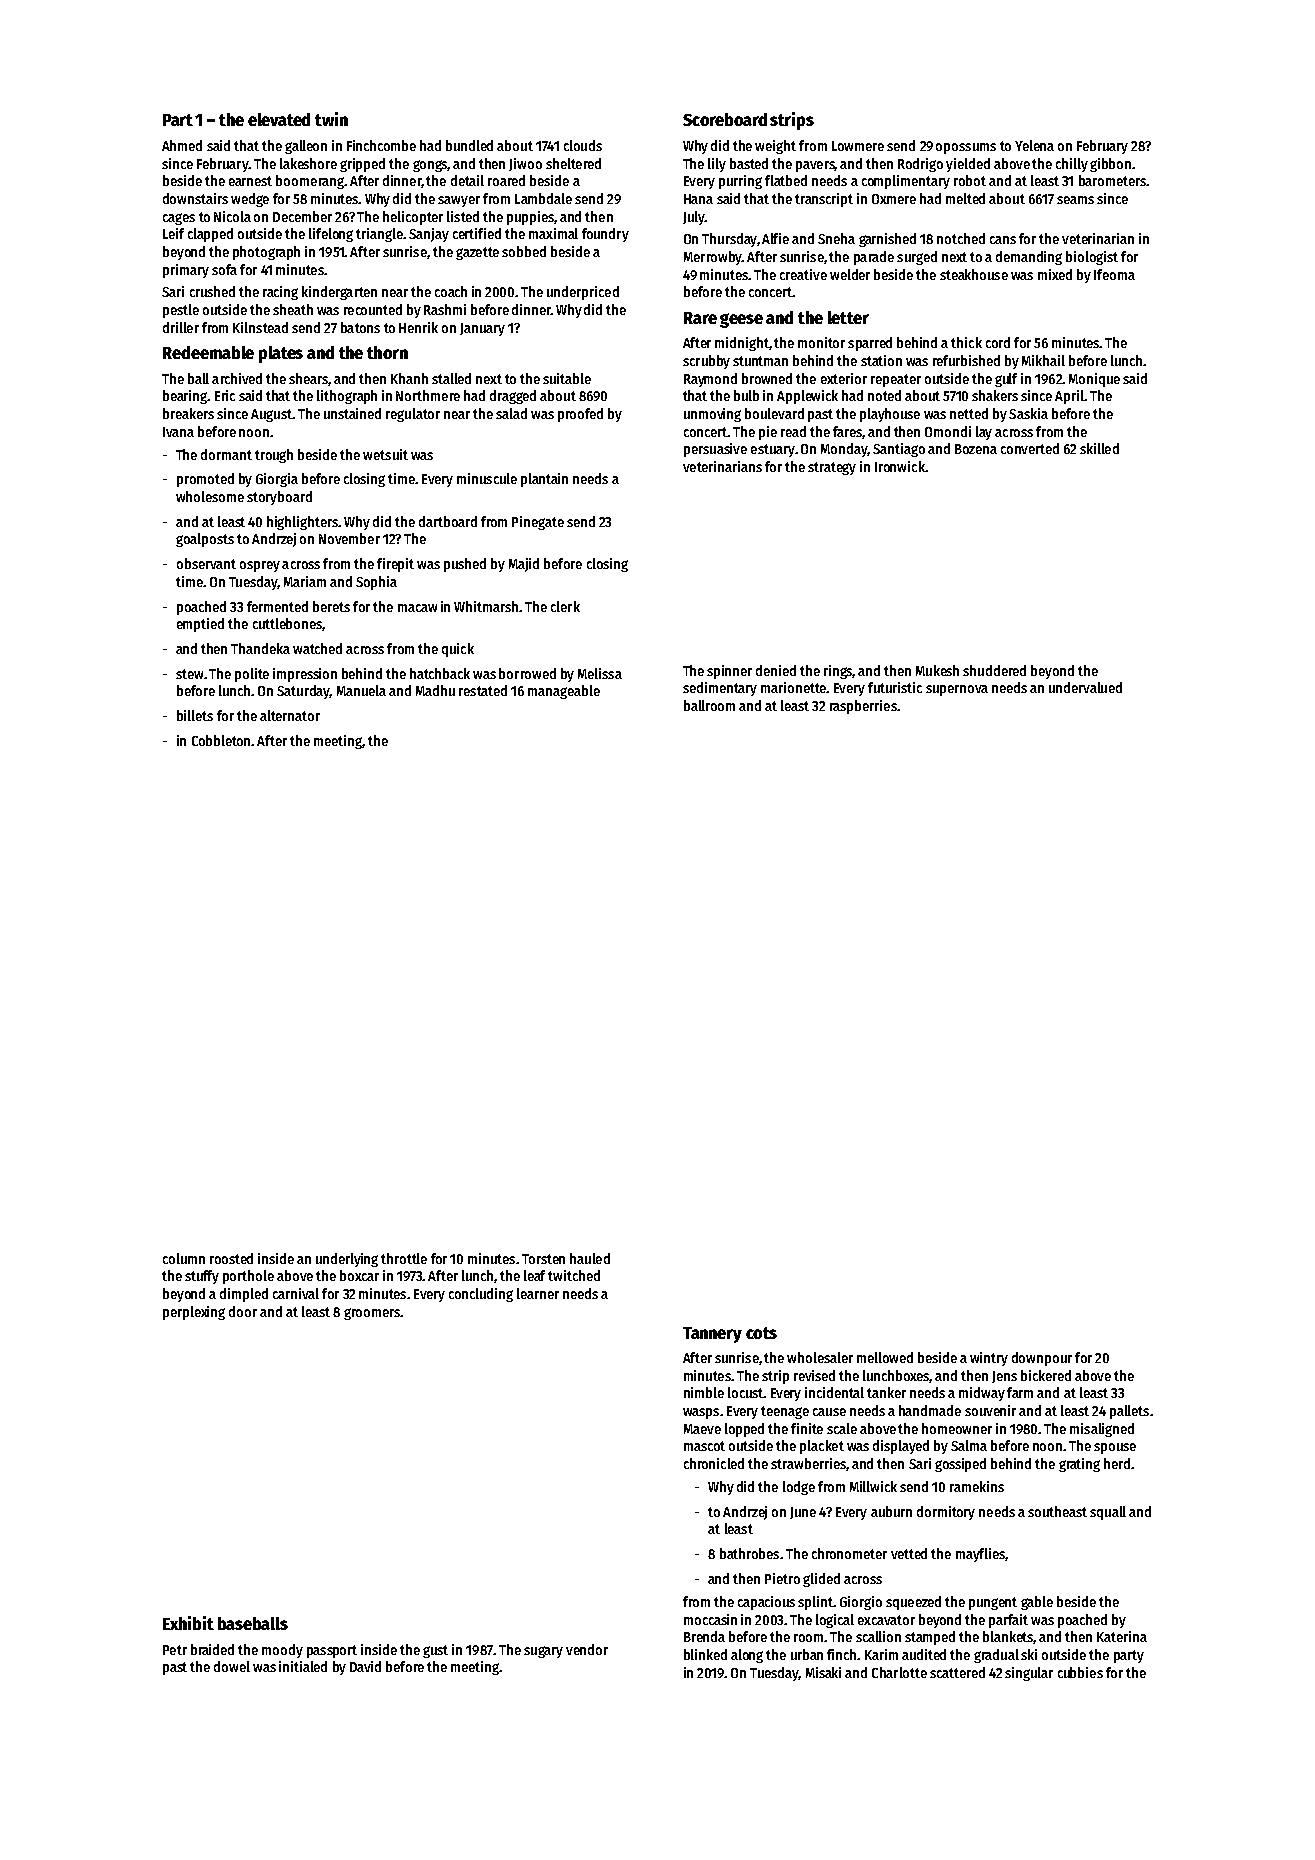  I want to click on unstained, so click(352, 413).
